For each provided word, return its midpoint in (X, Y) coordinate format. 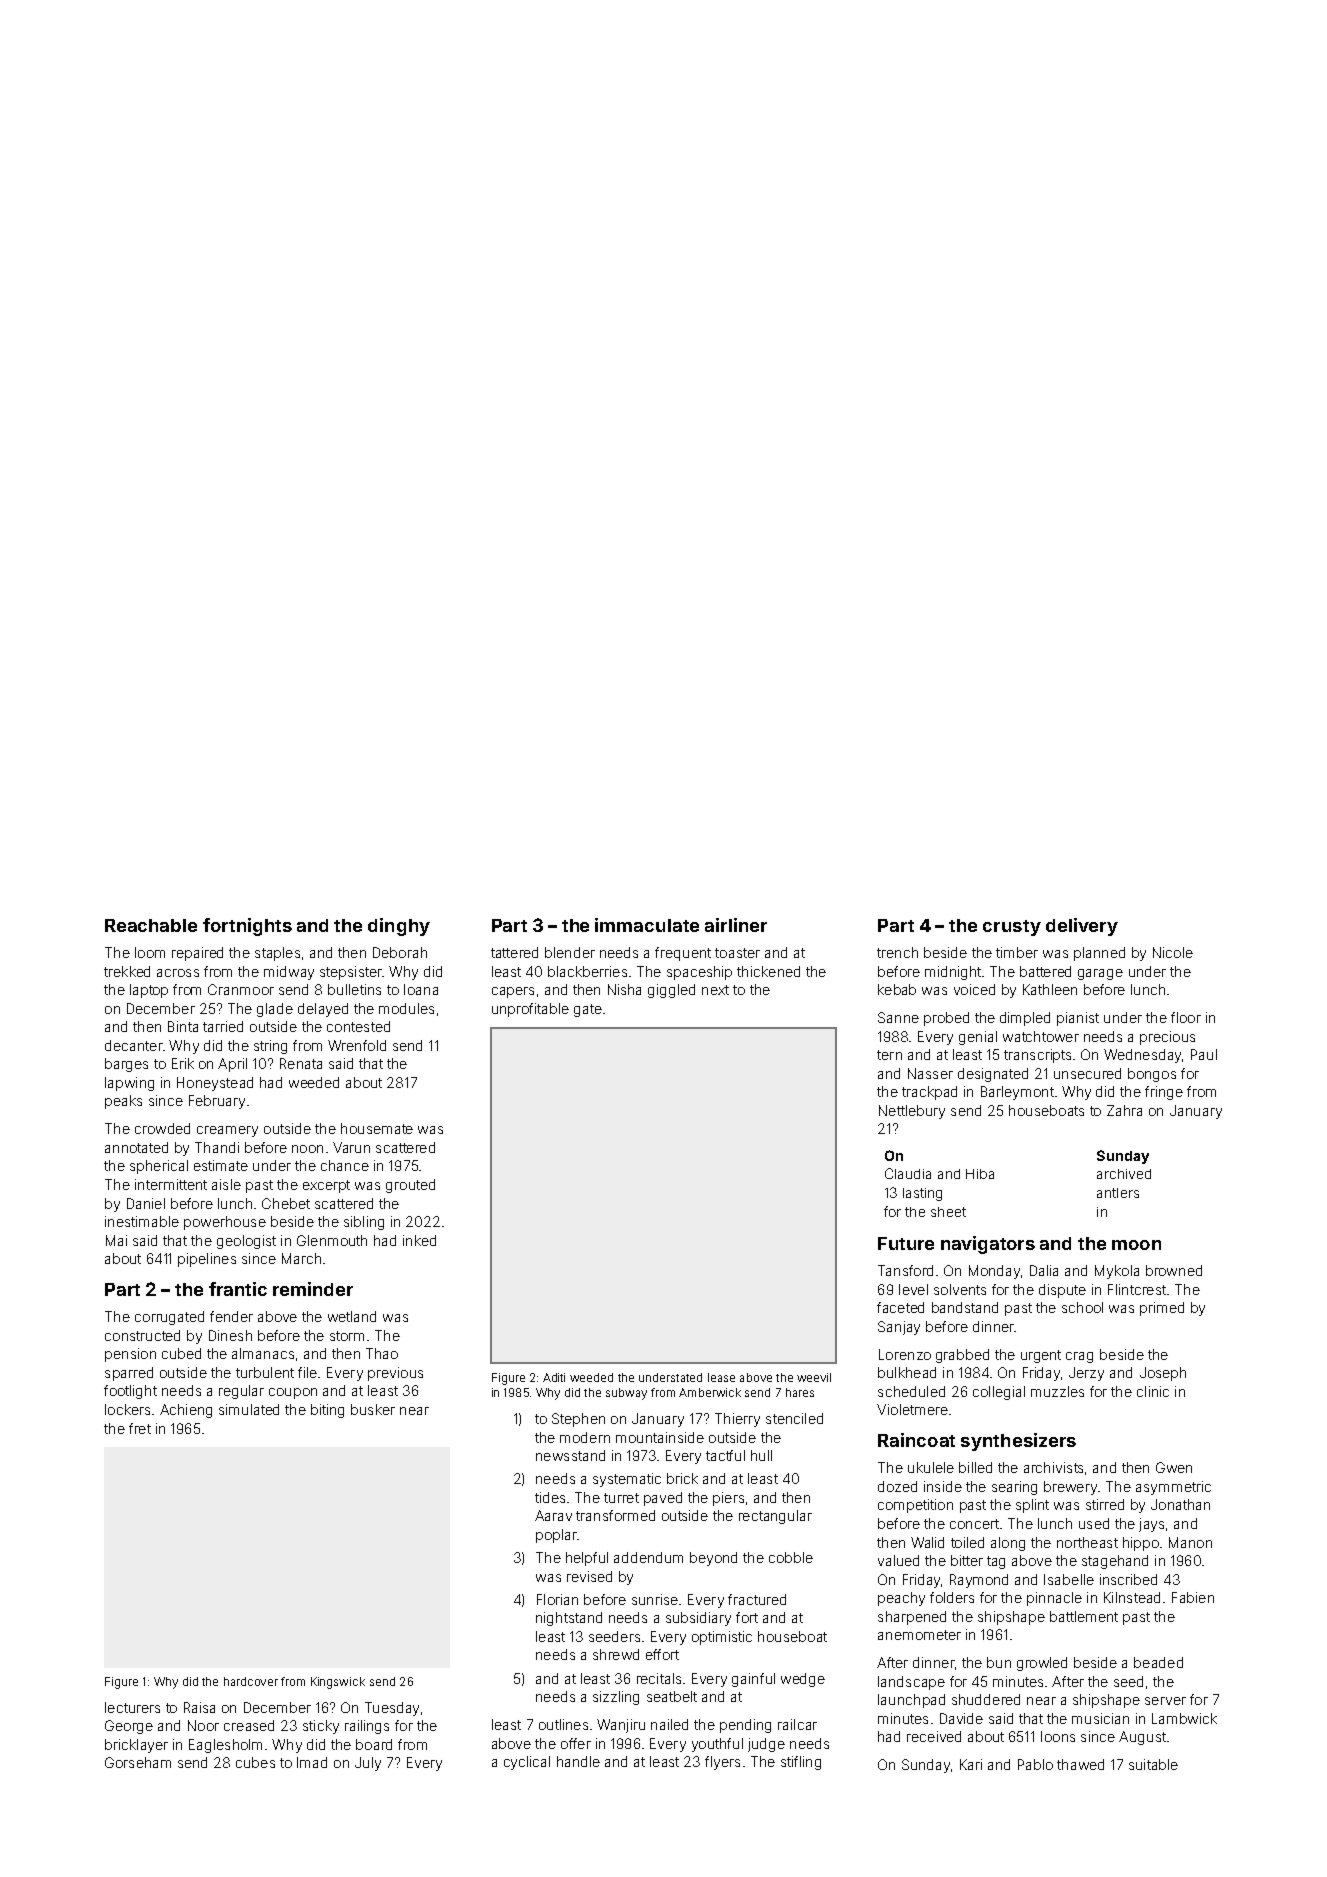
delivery (1082, 927)
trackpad (929, 1093)
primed (1162, 1309)
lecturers (132, 1707)
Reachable (151, 925)
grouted (410, 1186)
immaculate (647, 925)
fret (140, 1428)
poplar (556, 1536)
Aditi (554, 1377)
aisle (226, 1184)
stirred (1105, 1504)
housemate (377, 1128)
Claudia (908, 1173)
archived (1124, 1174)
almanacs (263, 1353)
